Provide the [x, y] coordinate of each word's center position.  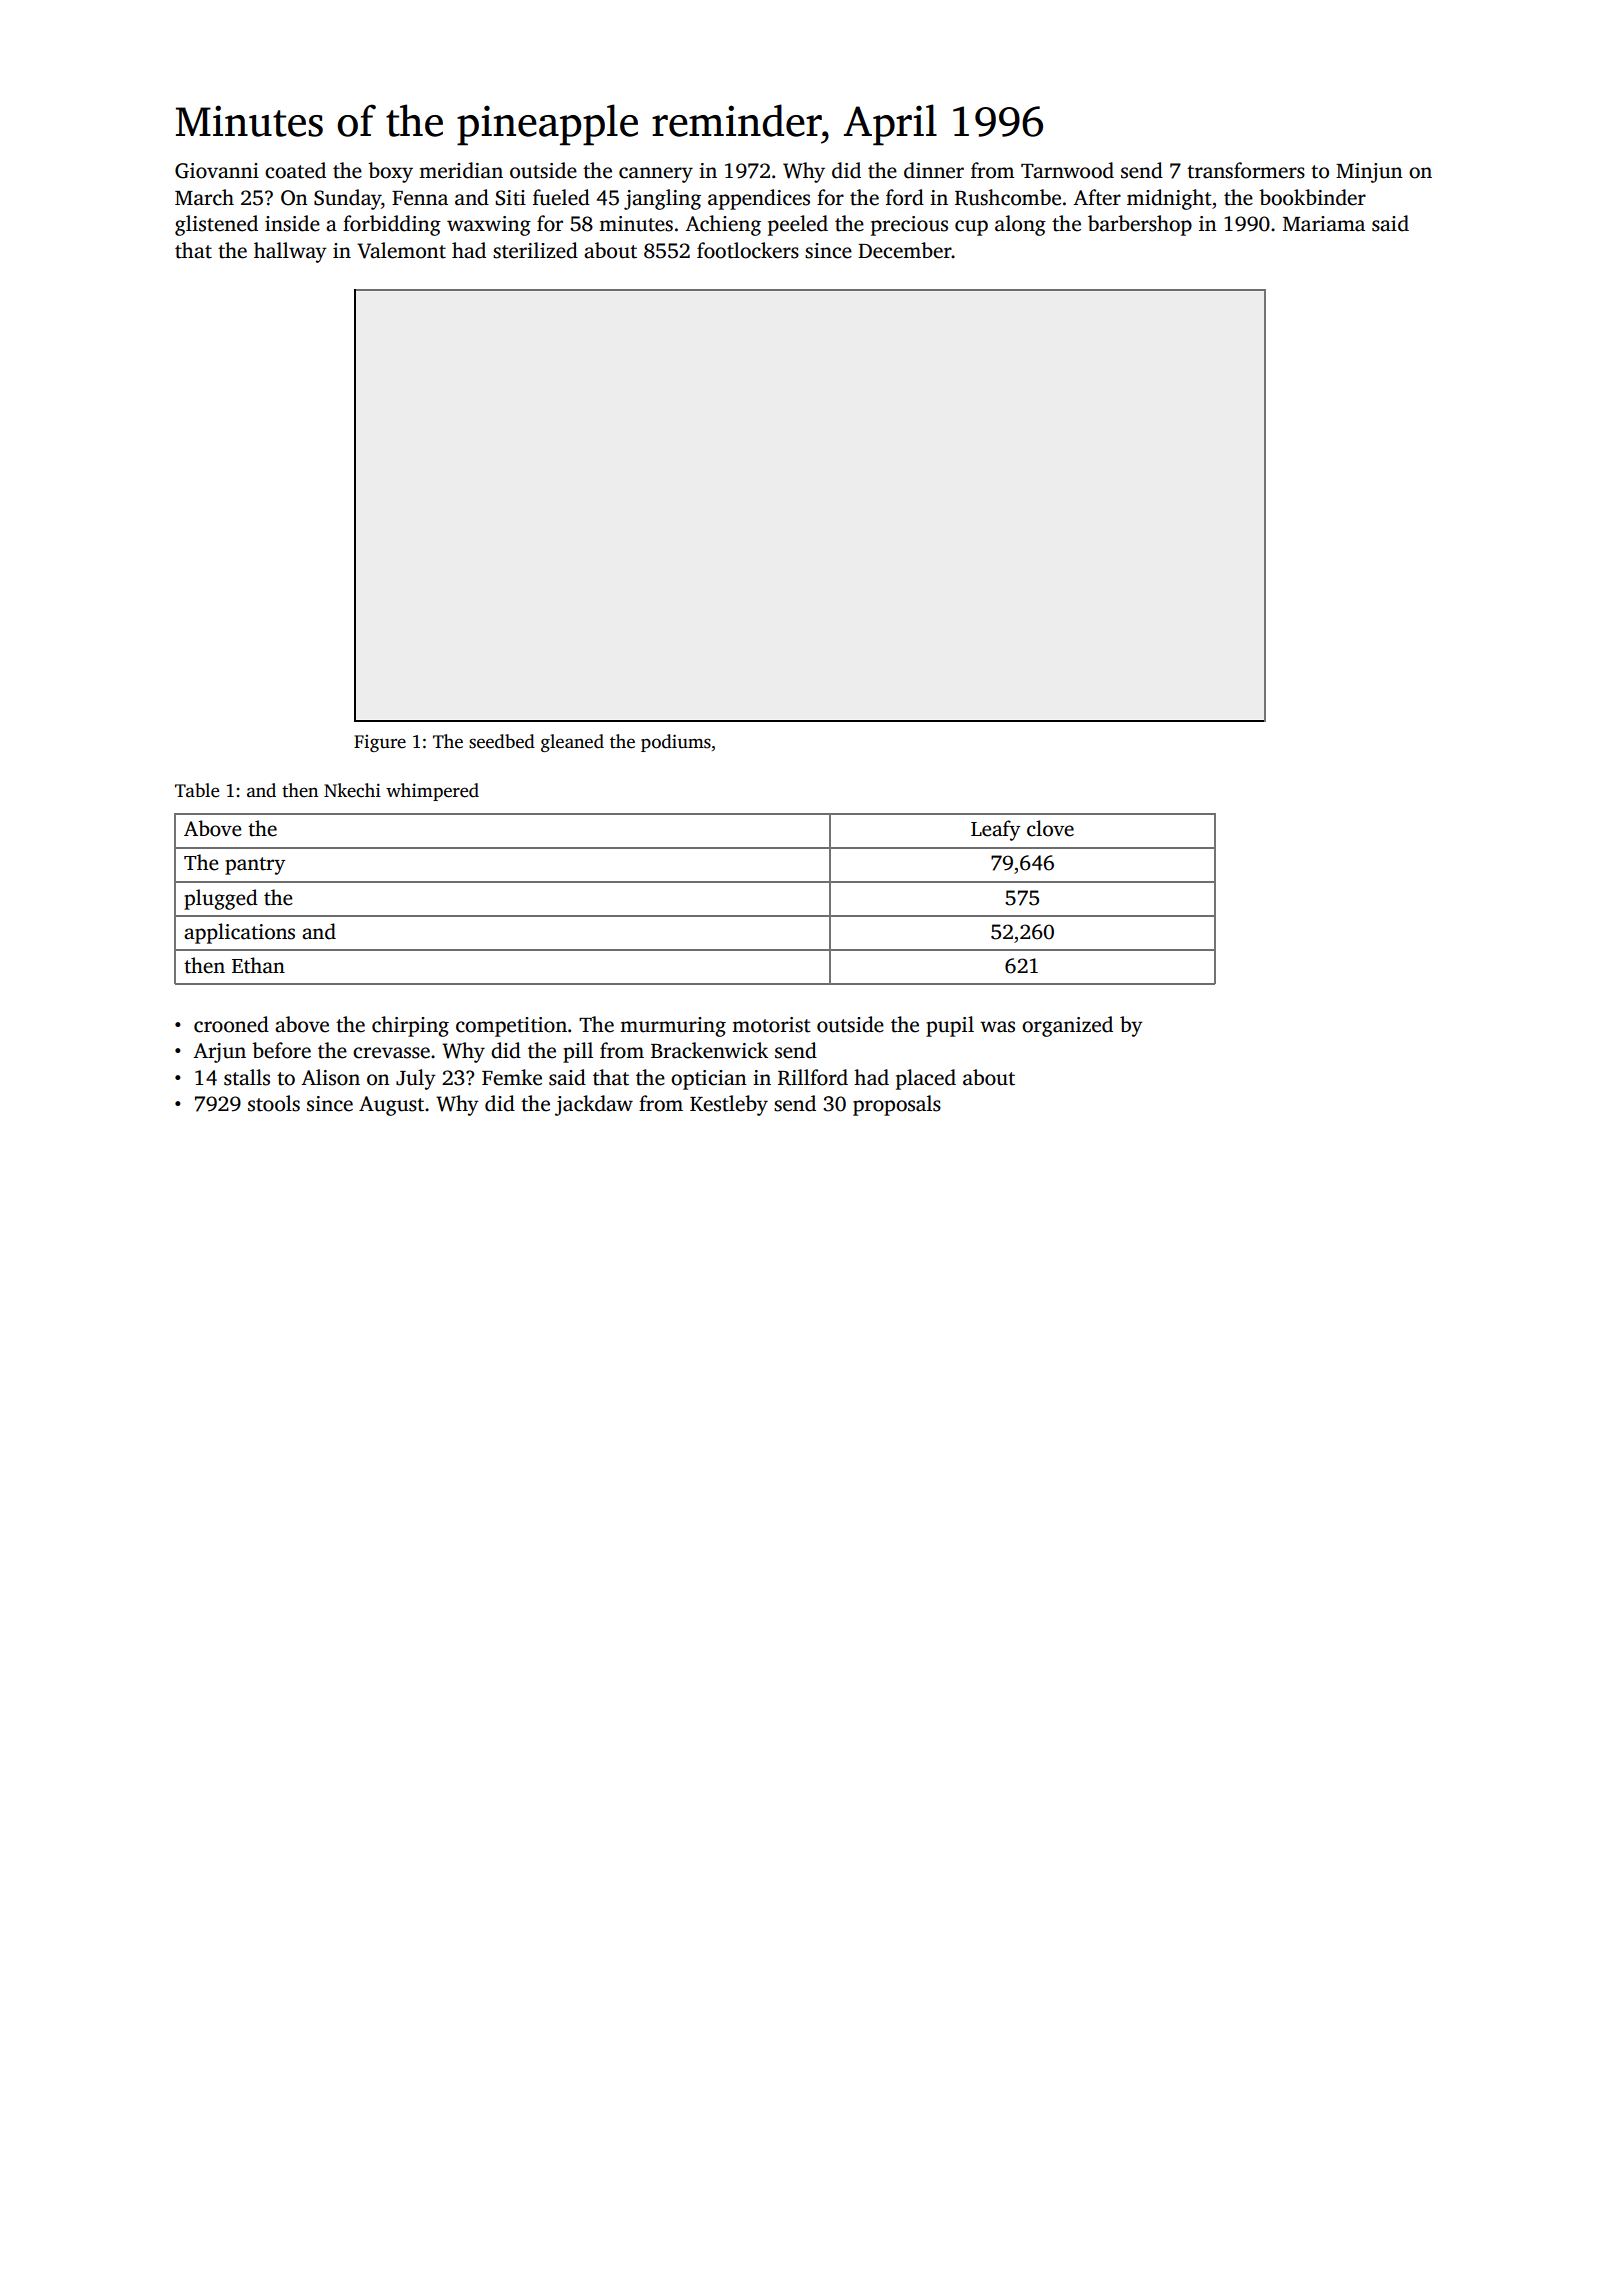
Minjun [1369, 173]
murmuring [673, 1027]
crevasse [391, 1053]
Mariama [1324, 224]
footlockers [748, 250]
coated [295, 170]
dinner [934, 170]
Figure [380, 743]
